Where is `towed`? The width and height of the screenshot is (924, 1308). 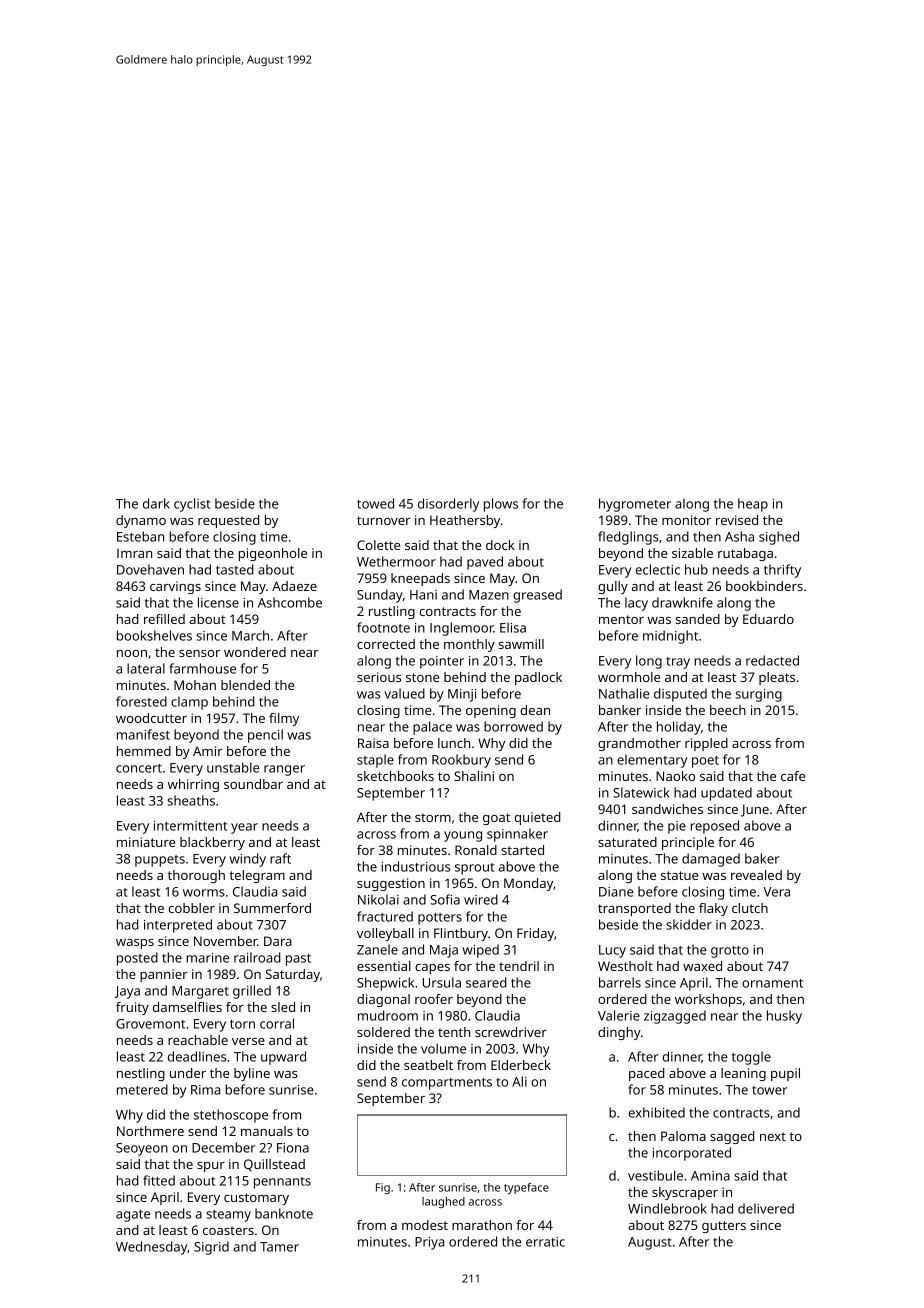 towed is located at coordinates (375, 503).
